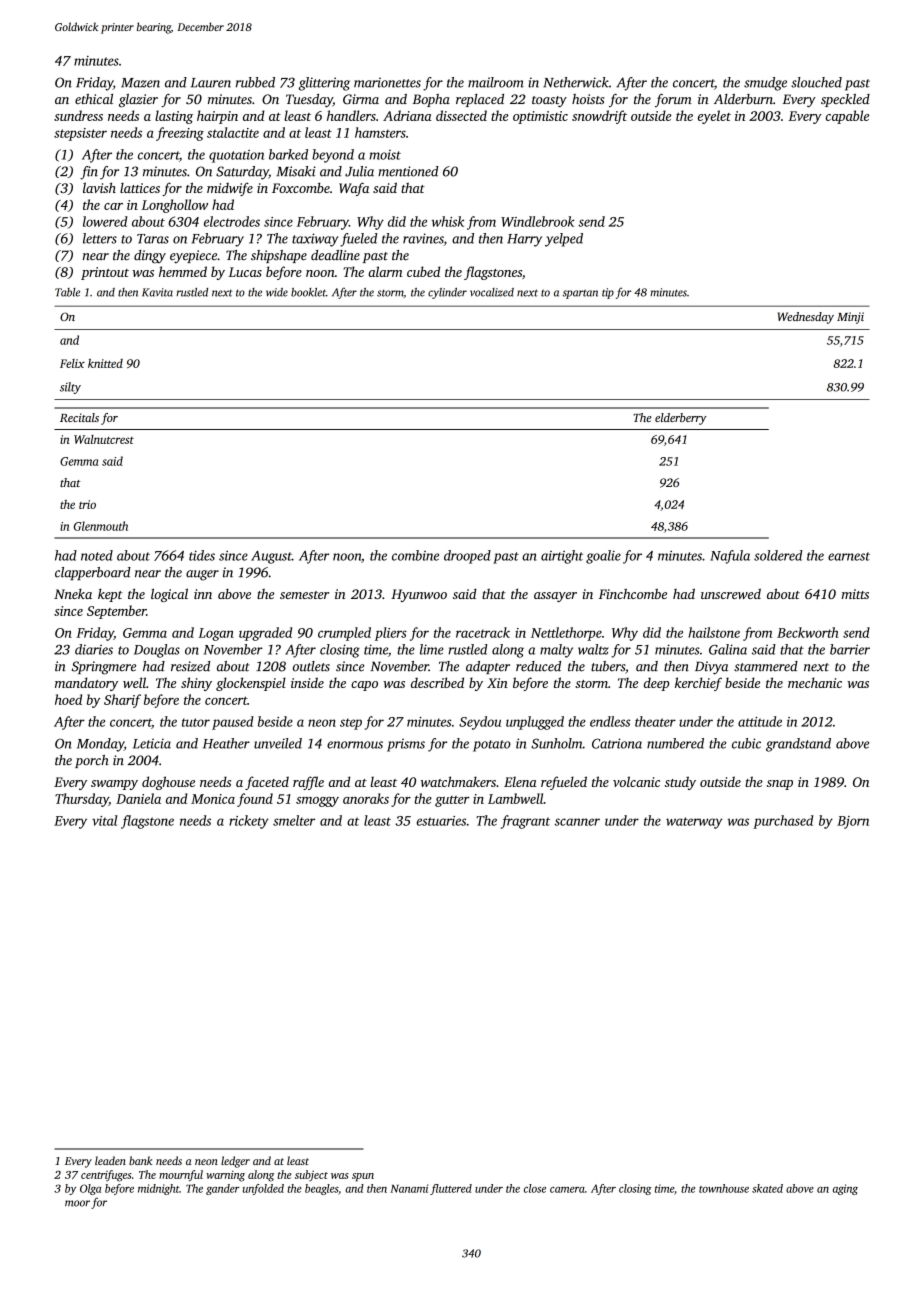  Describe the element at coordinates (467, 557) in the page. I see `drooped` at that location.
